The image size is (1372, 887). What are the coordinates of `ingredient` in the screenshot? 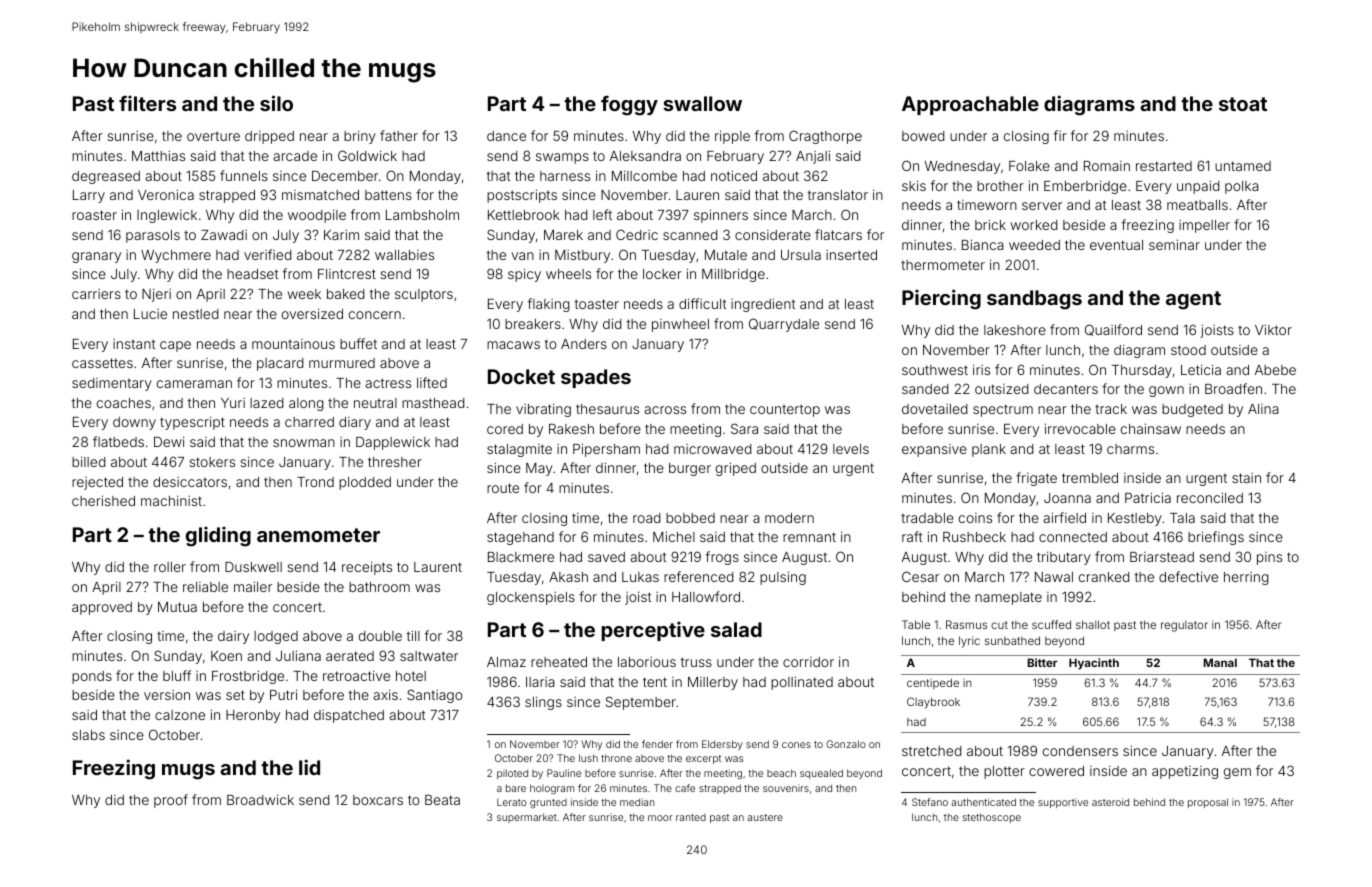 It's located at (763, 305).
